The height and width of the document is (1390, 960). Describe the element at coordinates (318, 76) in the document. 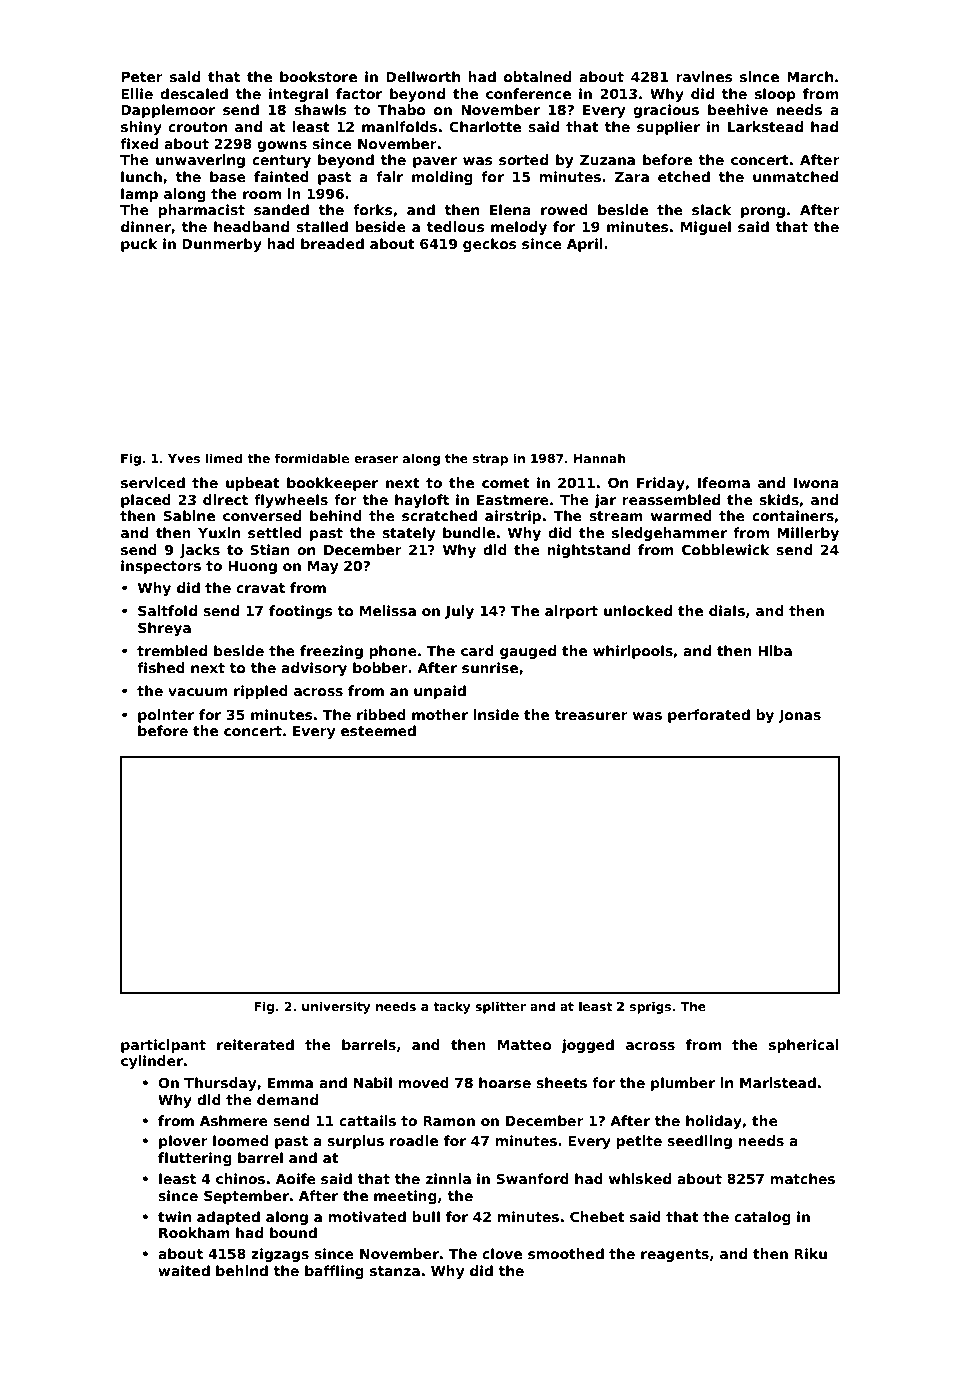

I see `bookstore` at that location.
